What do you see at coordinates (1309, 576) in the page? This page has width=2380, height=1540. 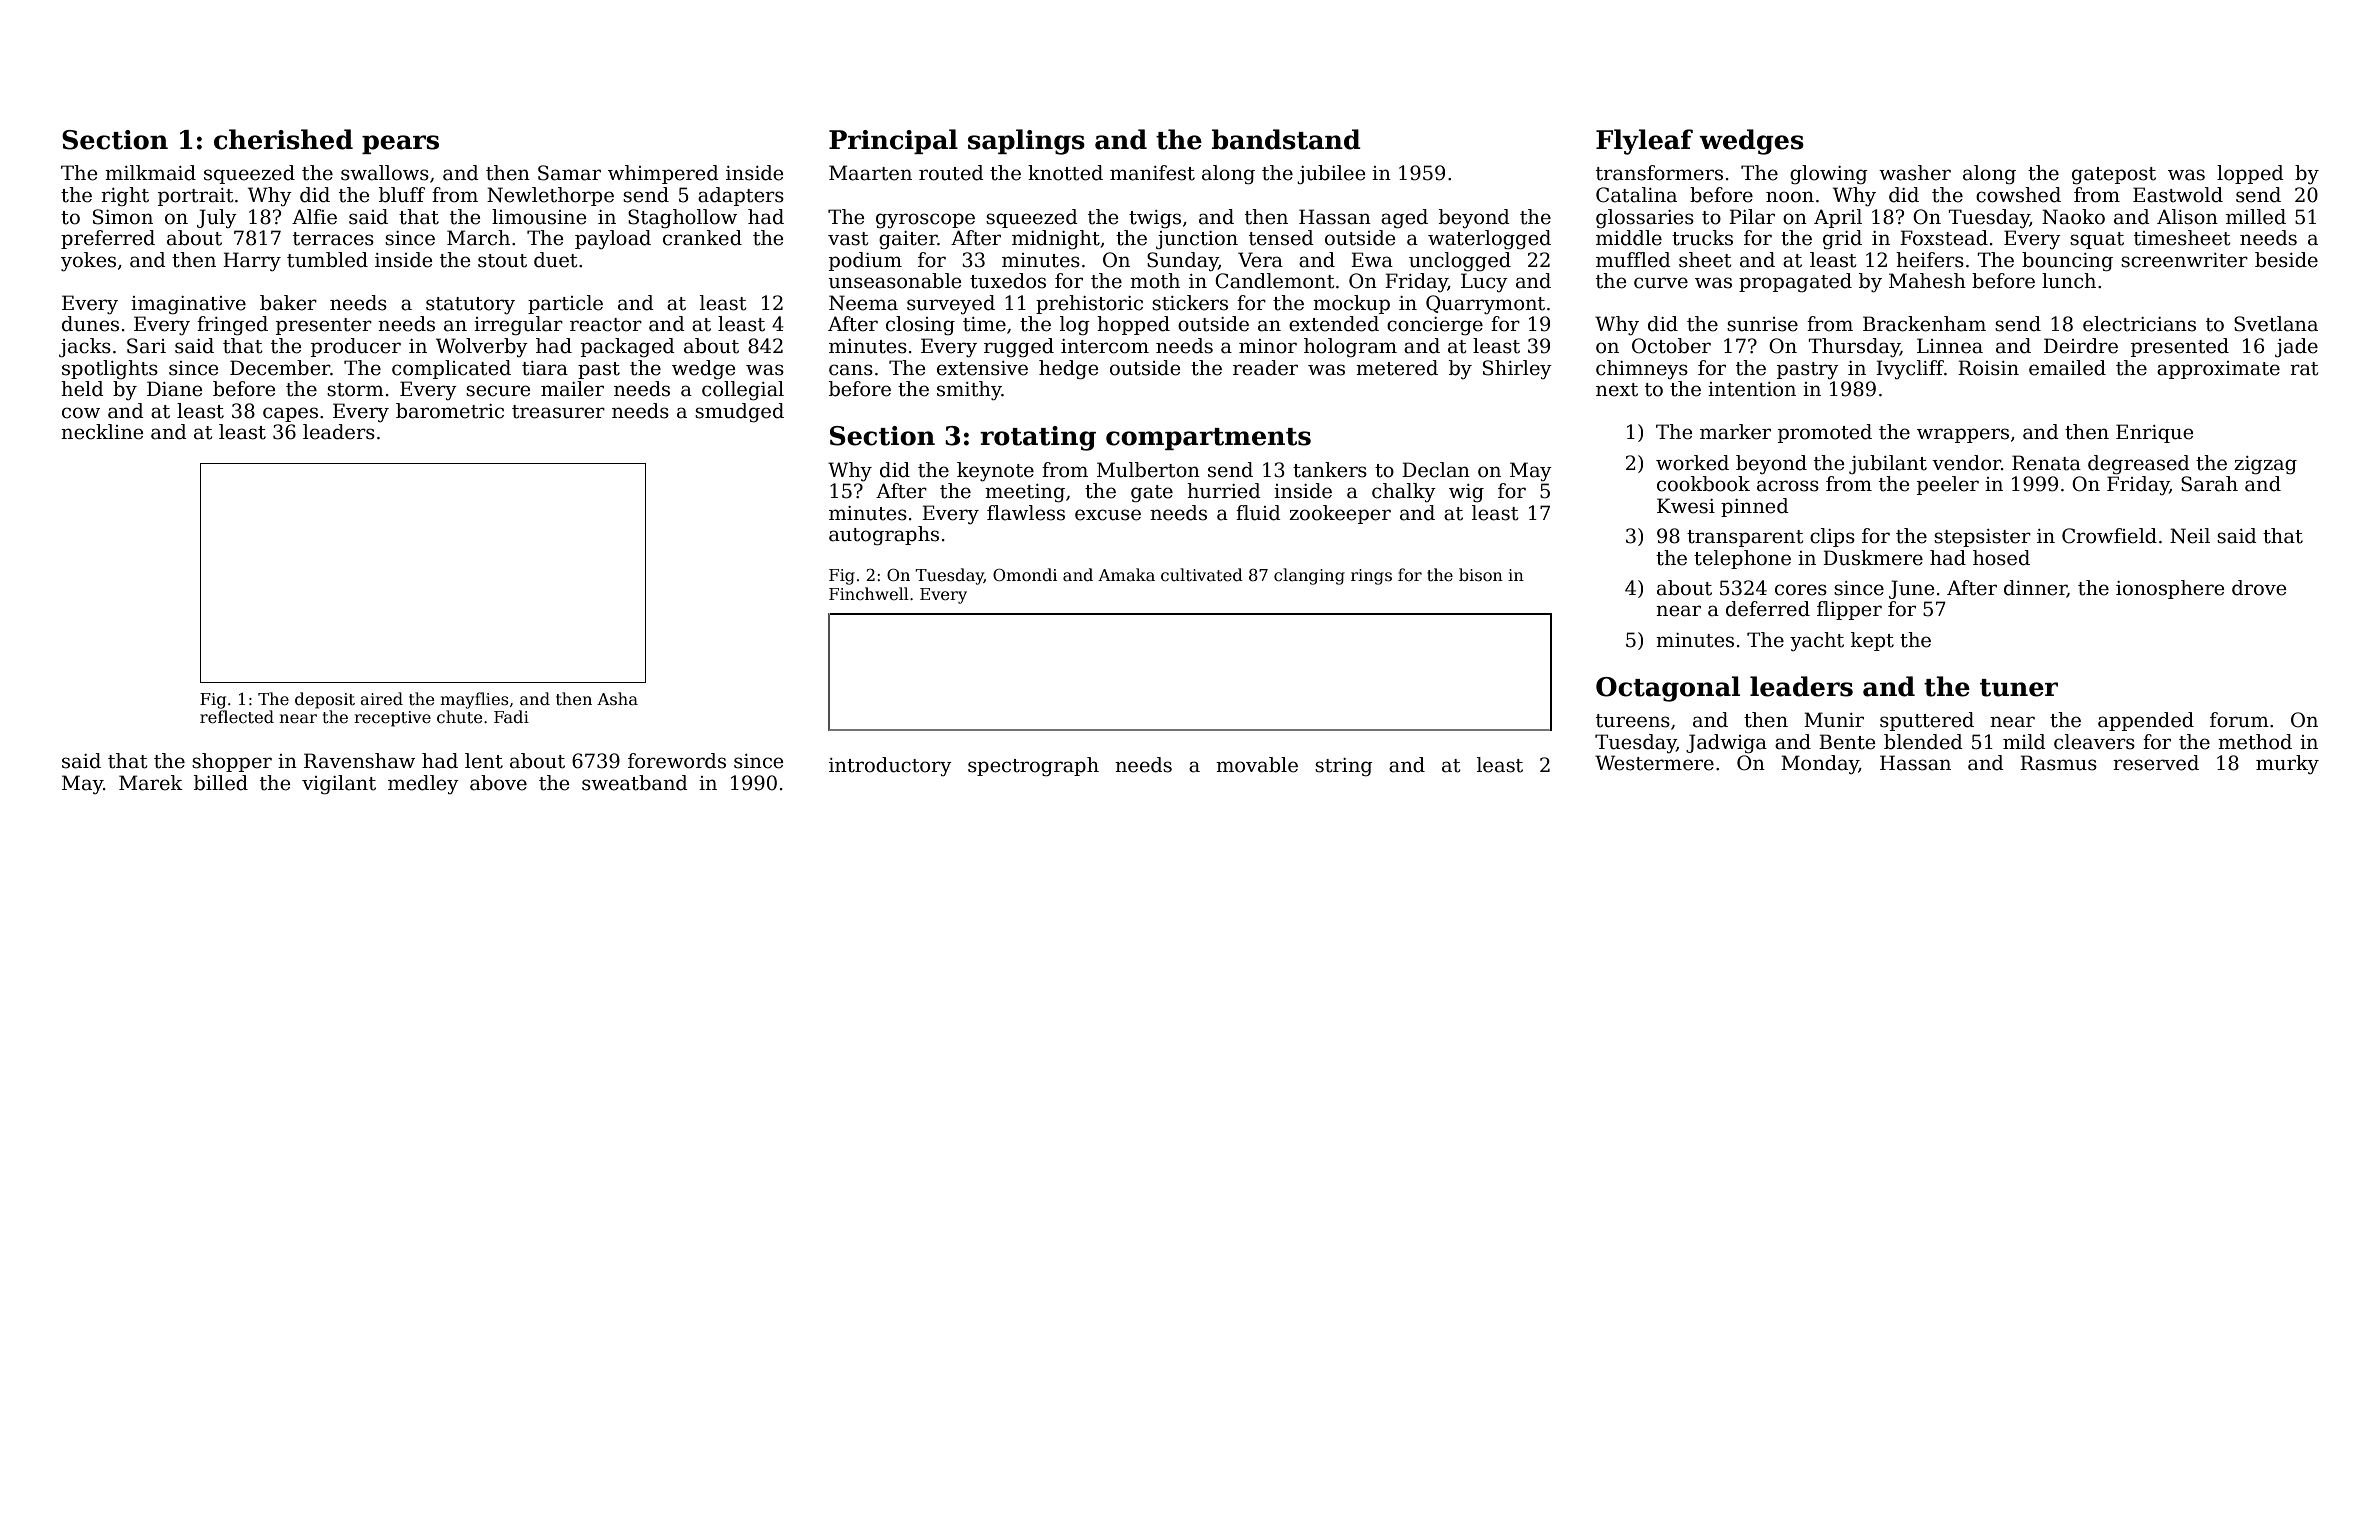 I see `clanging` at bounding box center [1309, 576].
